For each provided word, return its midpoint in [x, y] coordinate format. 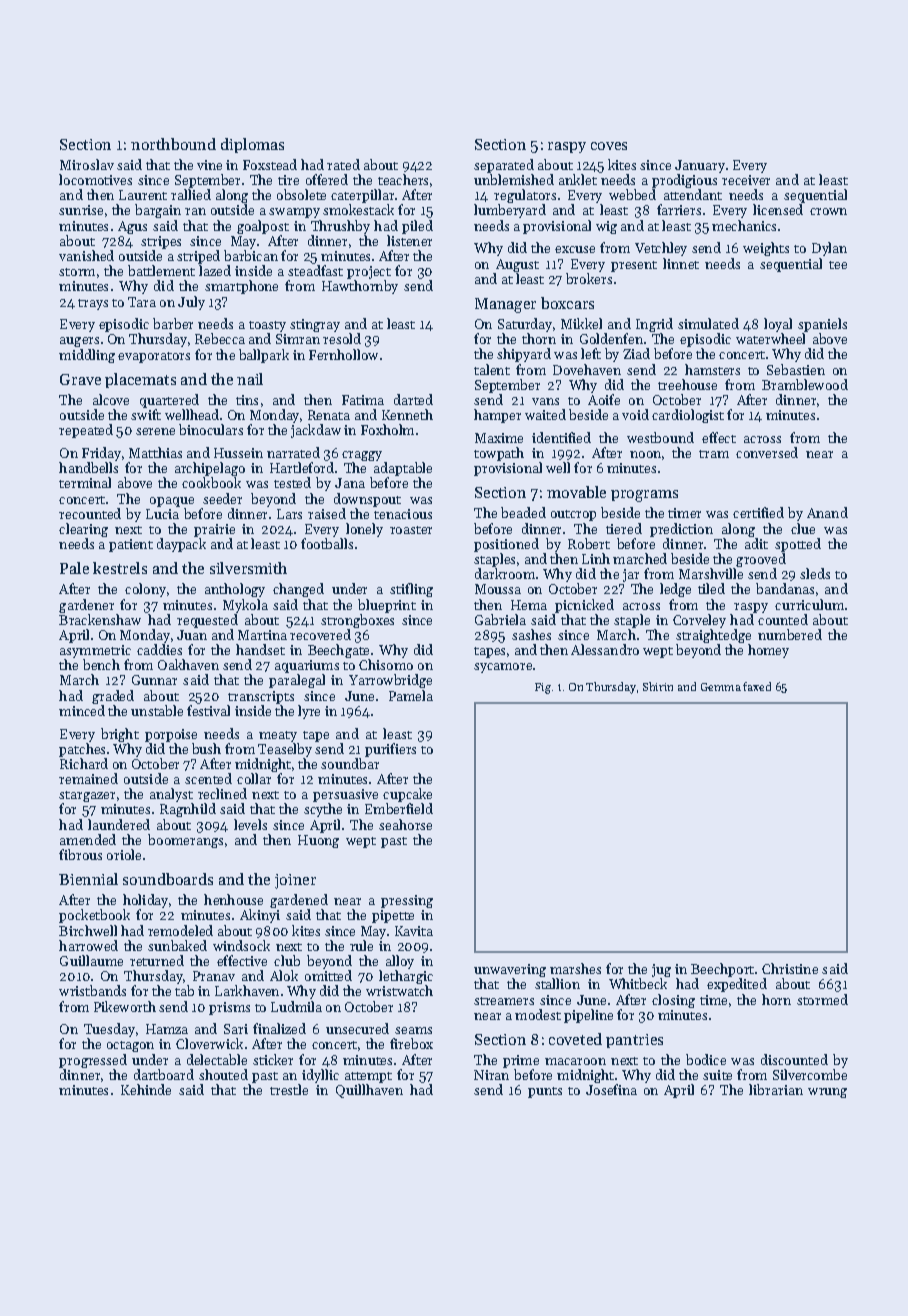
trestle [289, 1089]
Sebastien [796, 369]
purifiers [390, 750]
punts [545, 1092]
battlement [161, 270]
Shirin [658, 686]
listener [409, 240]
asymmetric [95, 651]
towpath [499, 454]
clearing [83, 530]
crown [828, 211]
